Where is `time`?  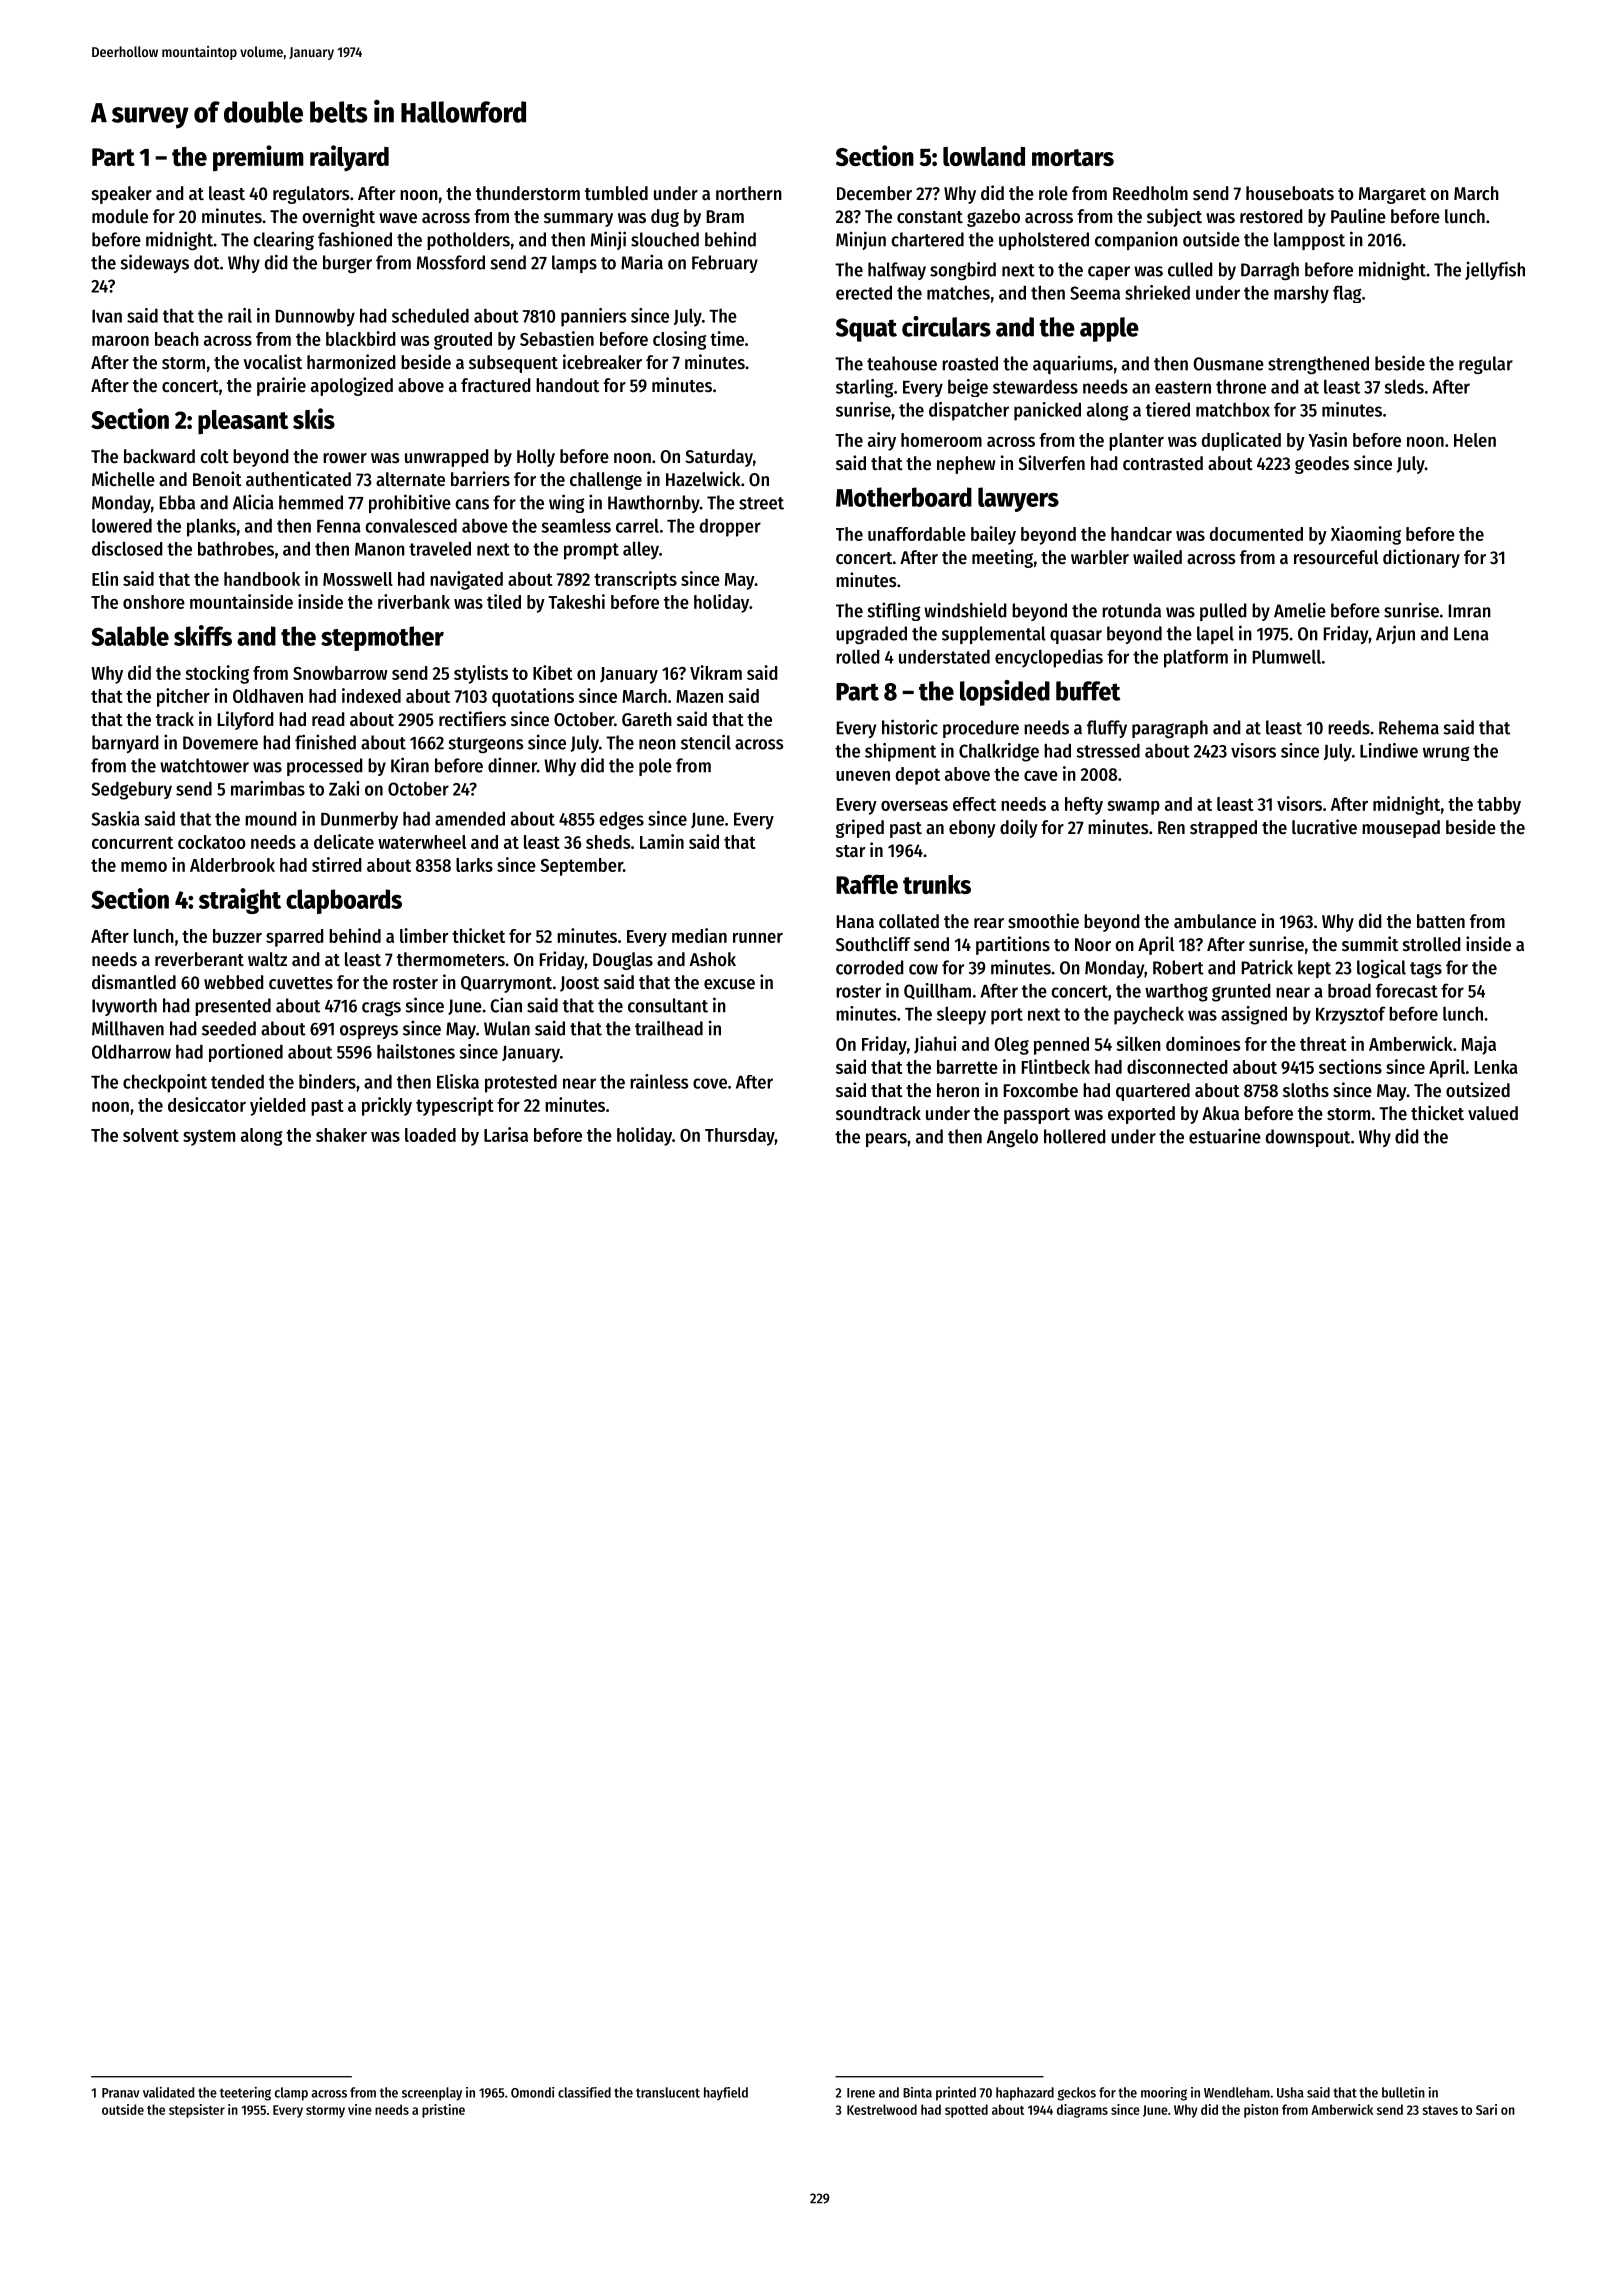 time is located at coordinates (727, 338).
